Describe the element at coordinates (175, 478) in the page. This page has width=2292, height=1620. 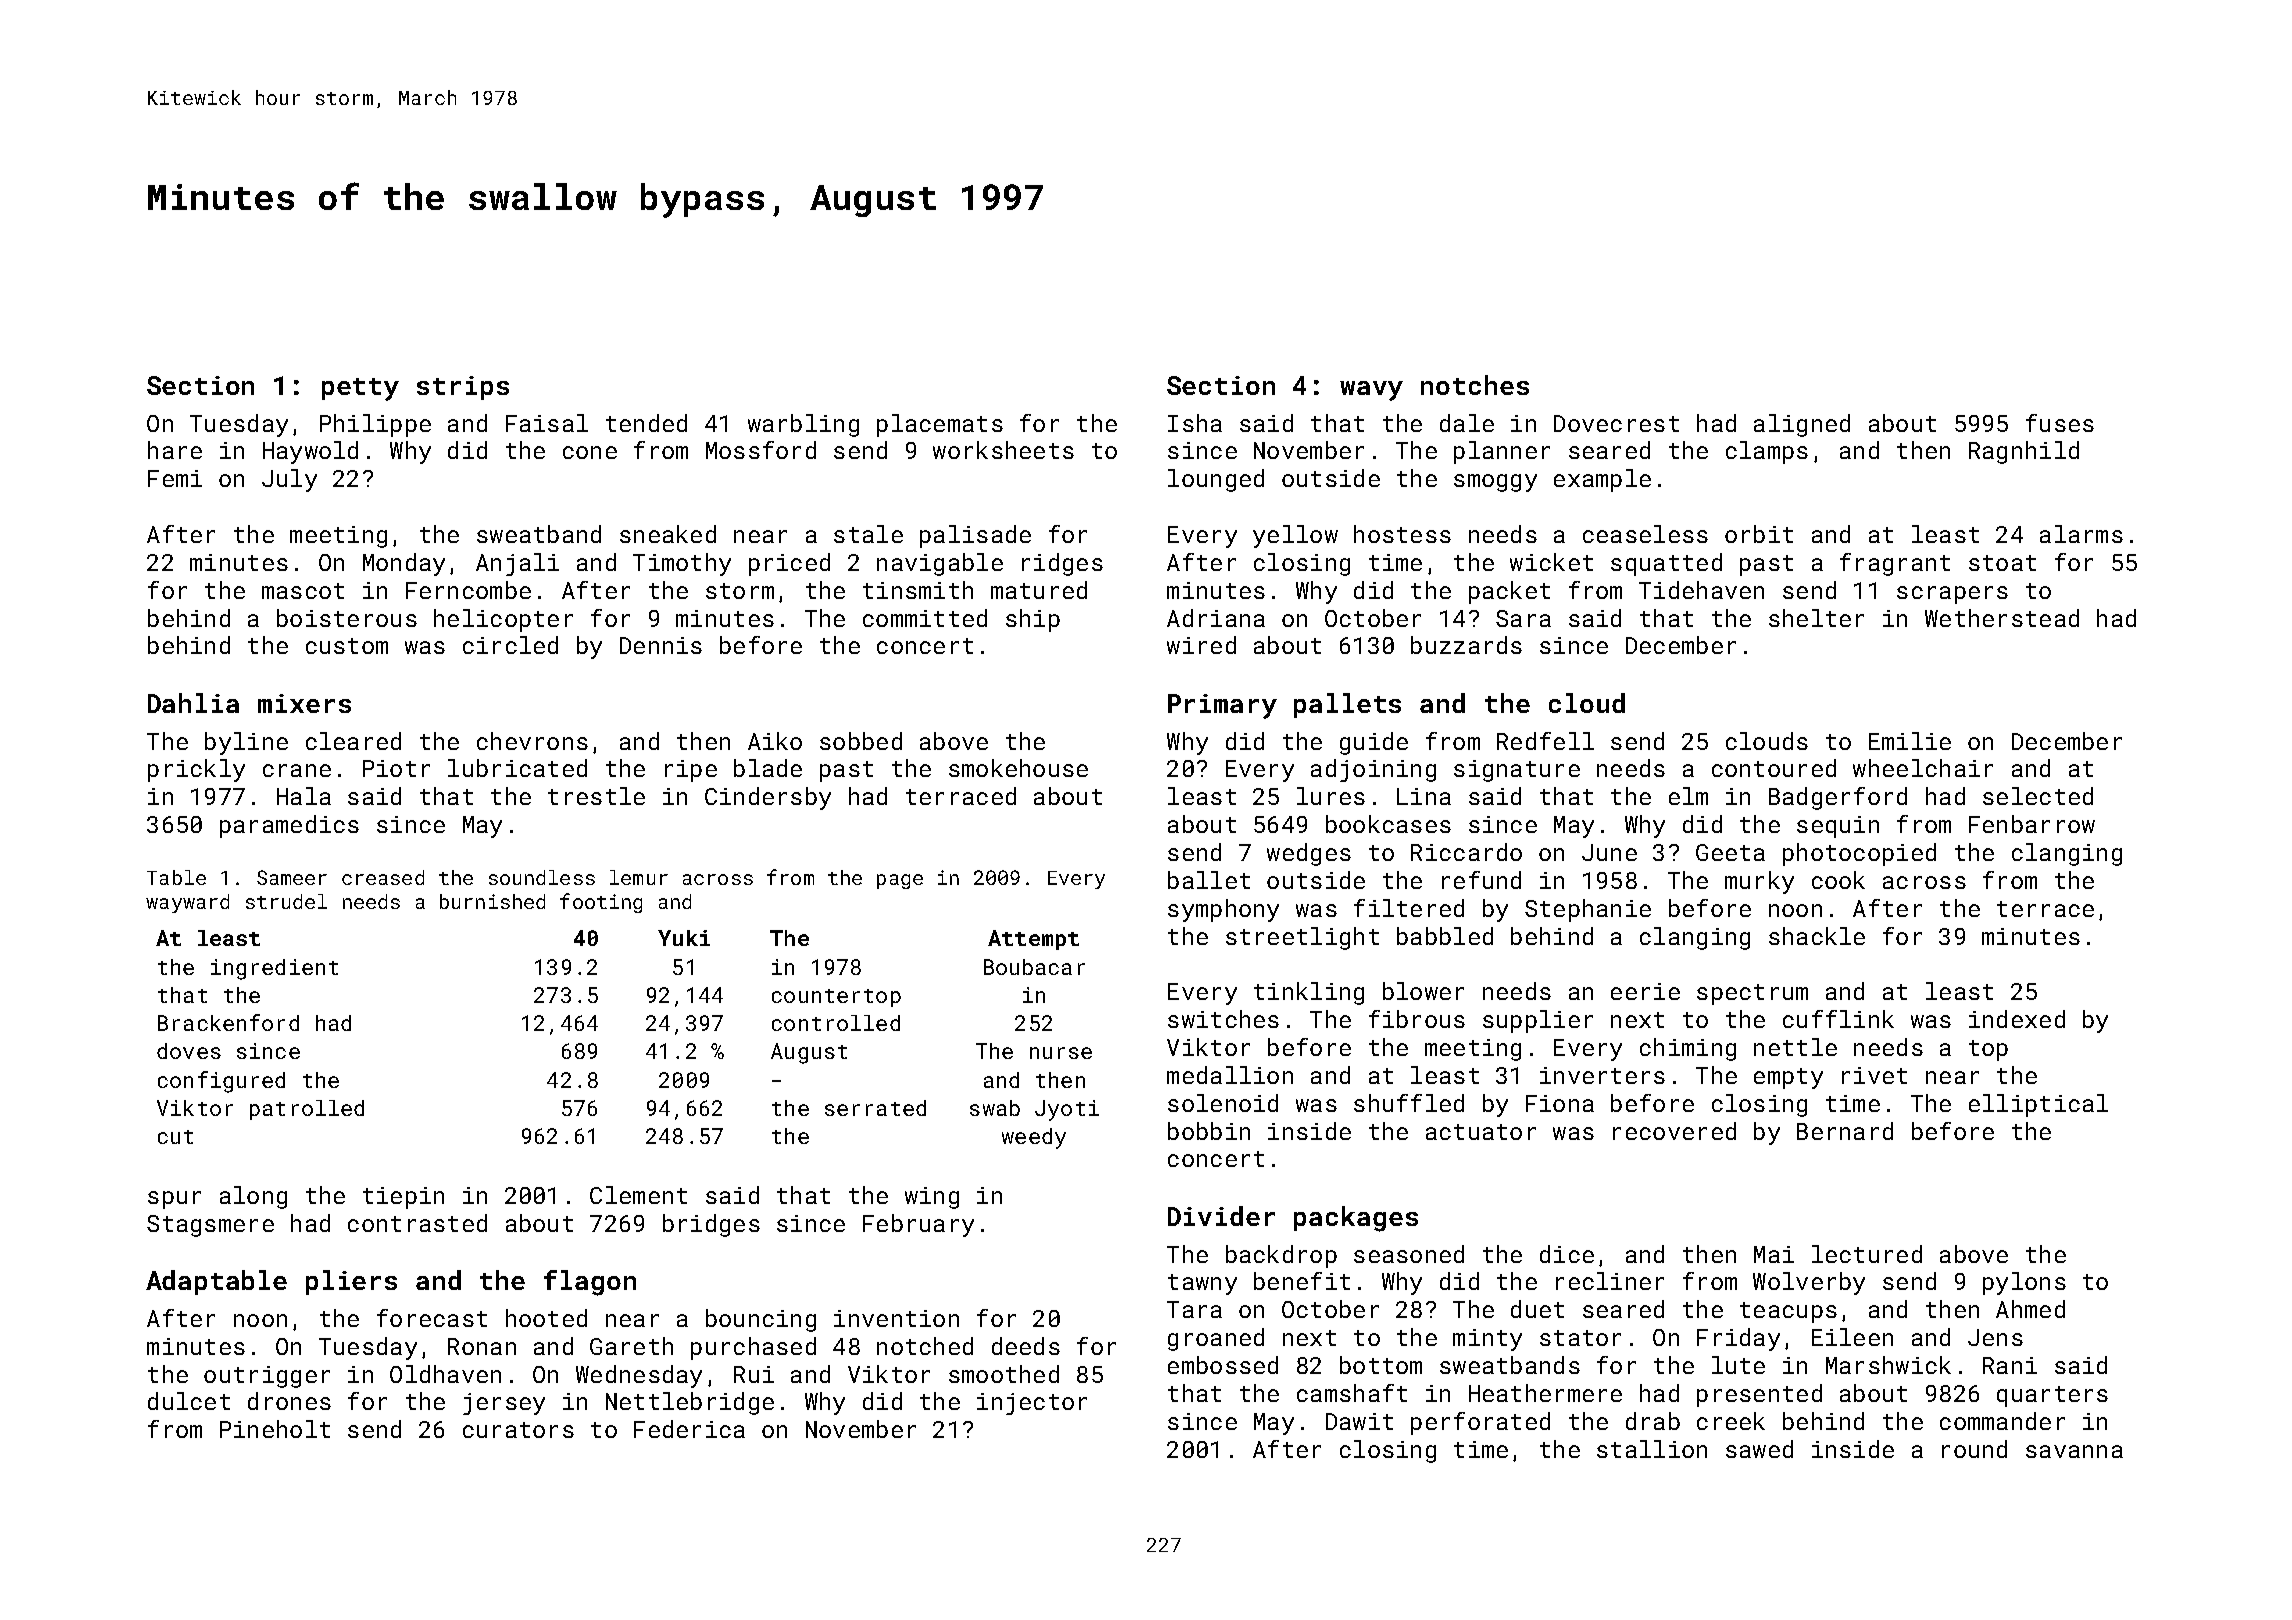
I see `Femi` at that location.
